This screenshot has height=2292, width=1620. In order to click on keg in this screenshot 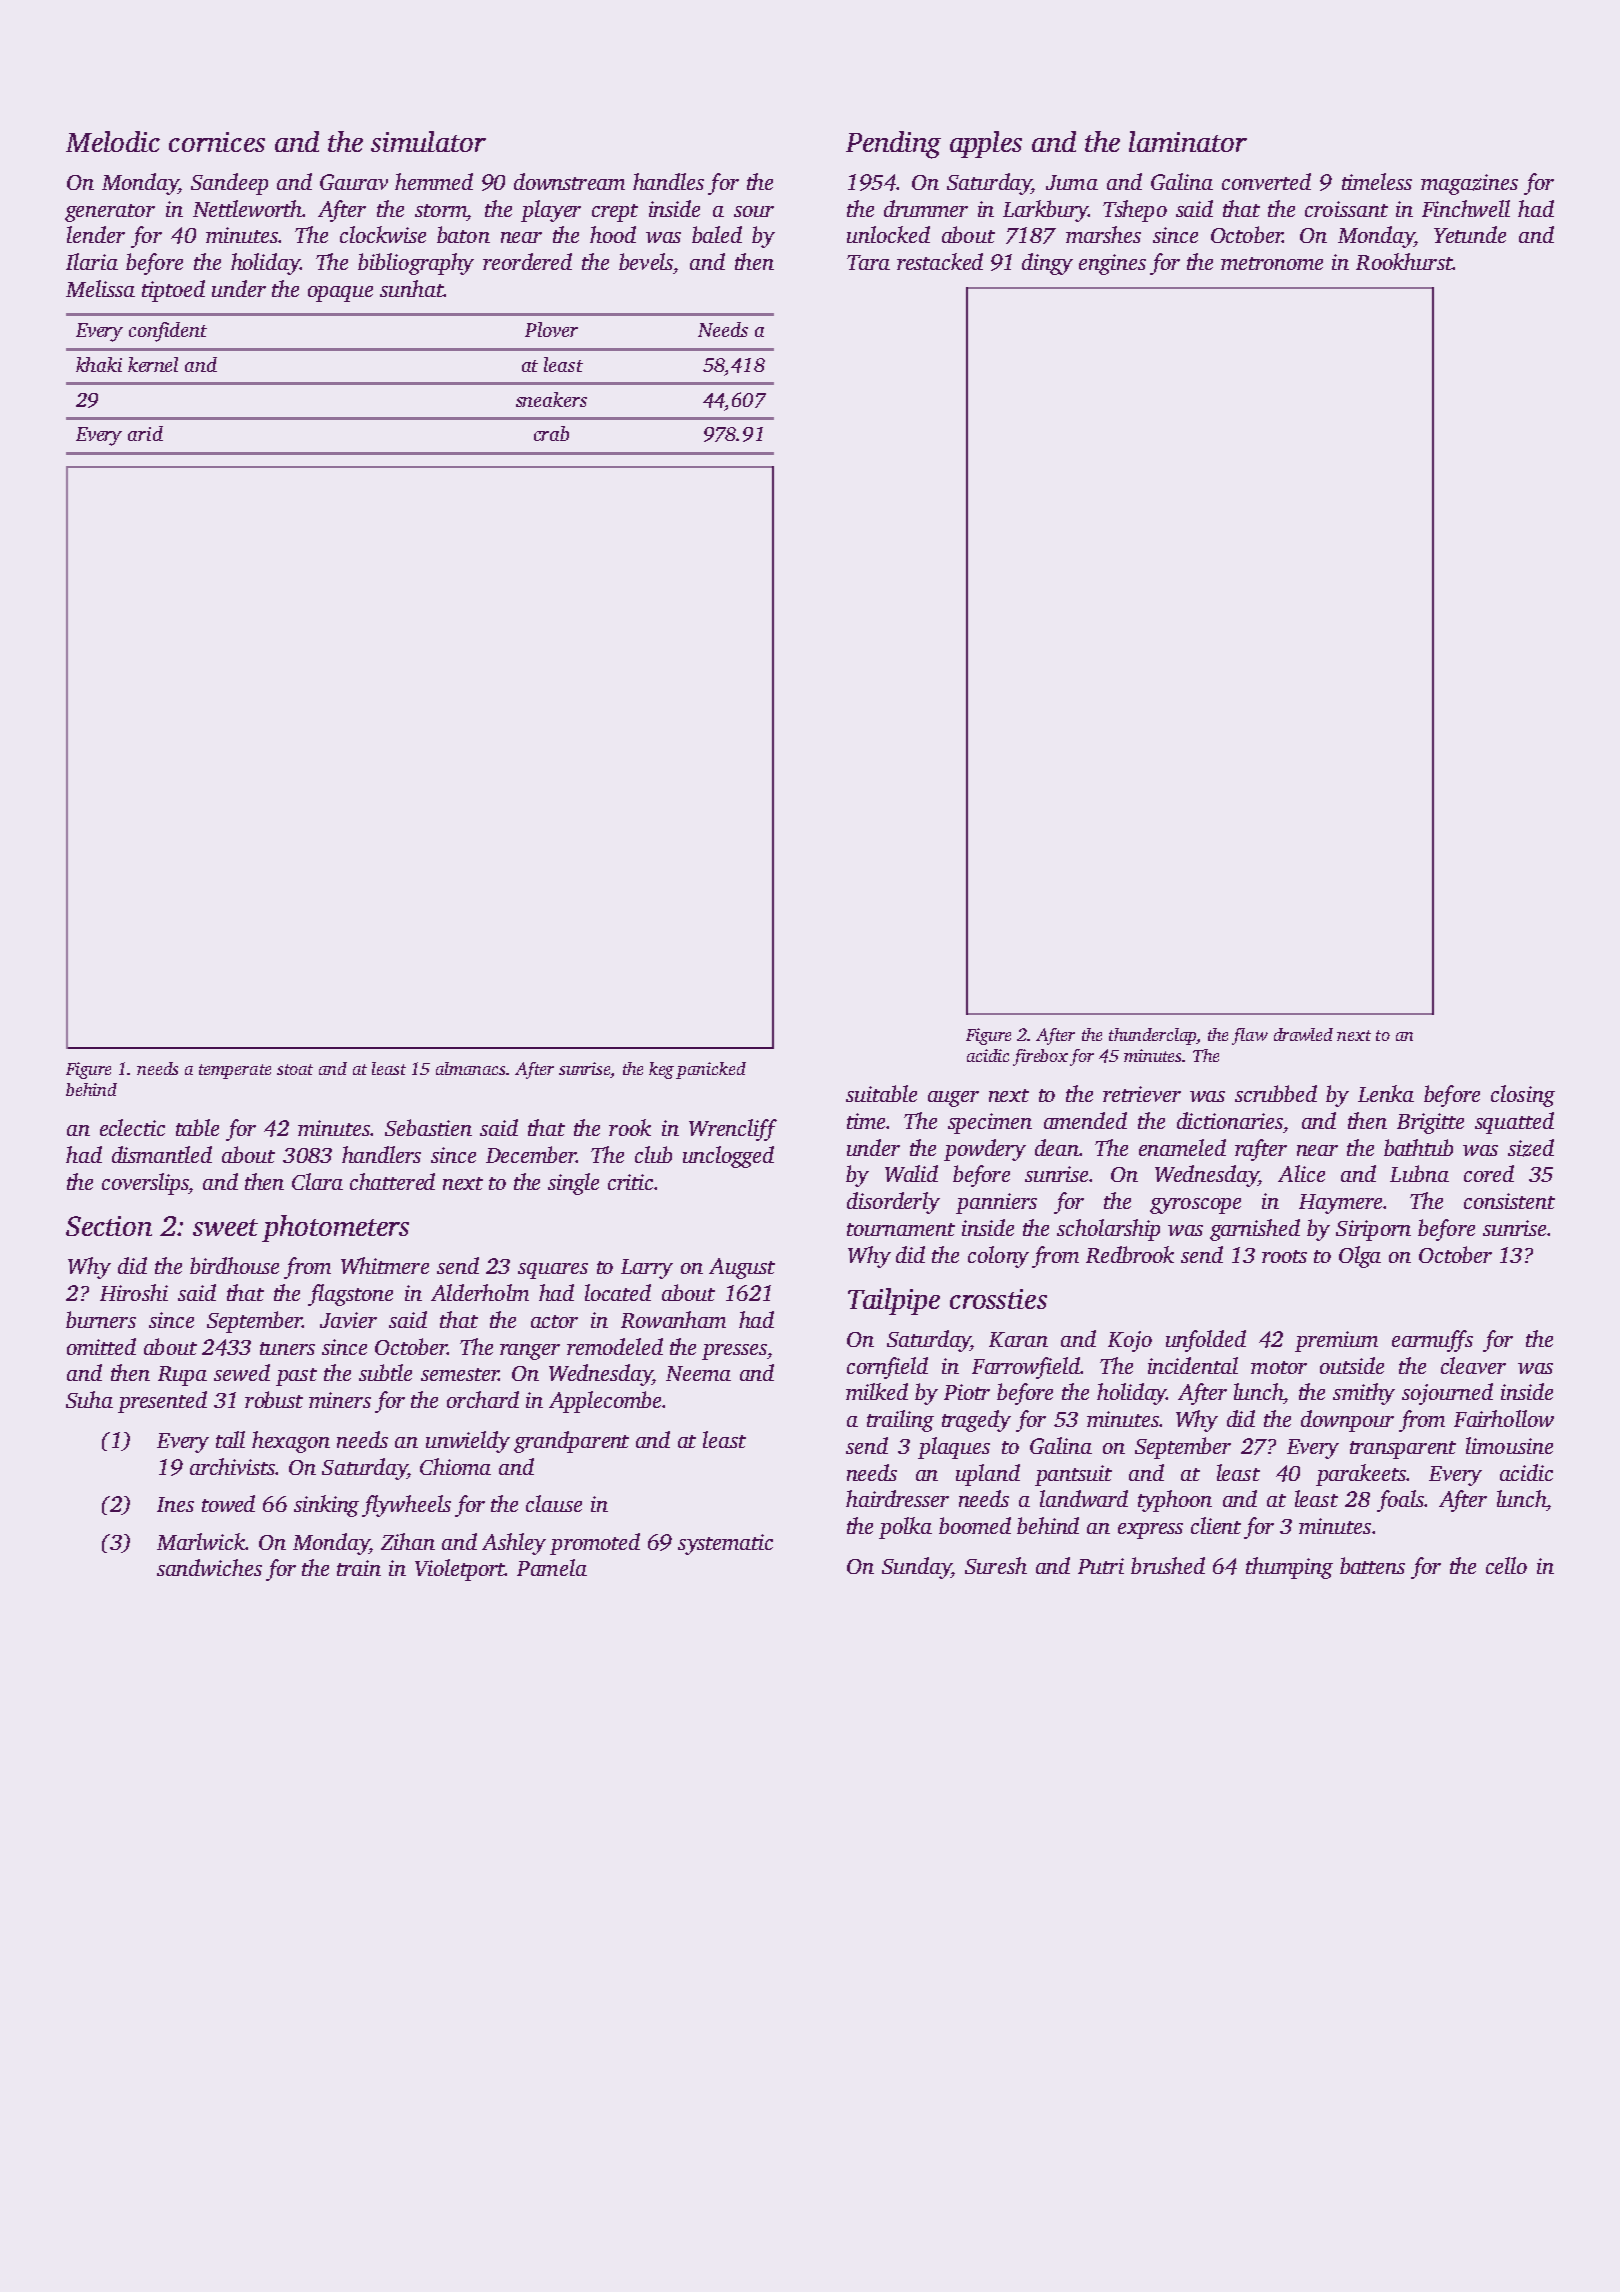, I will do `click(661, 1070)`.
